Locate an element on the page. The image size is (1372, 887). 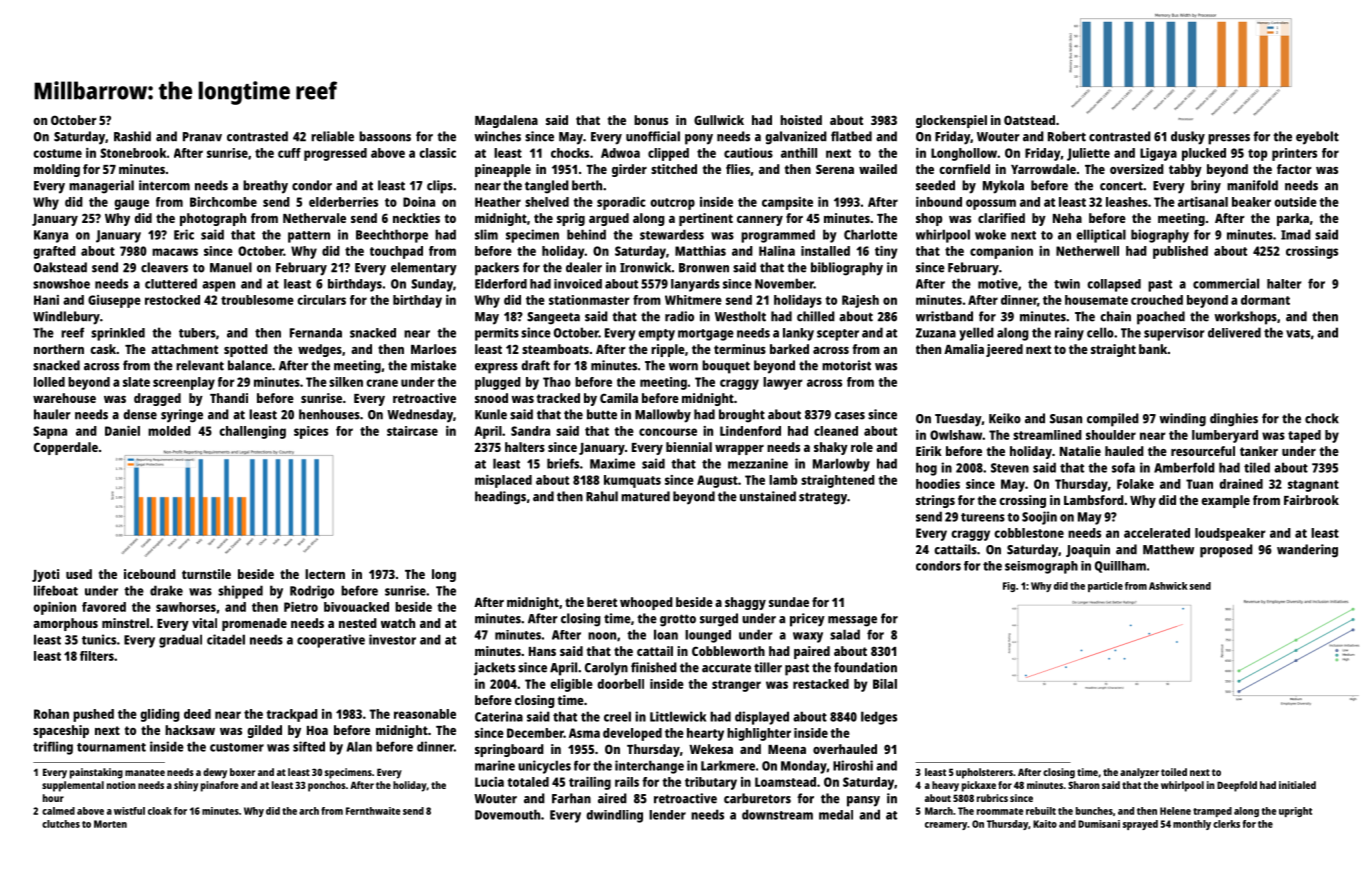
spices is located at coordinates (311, 432).
